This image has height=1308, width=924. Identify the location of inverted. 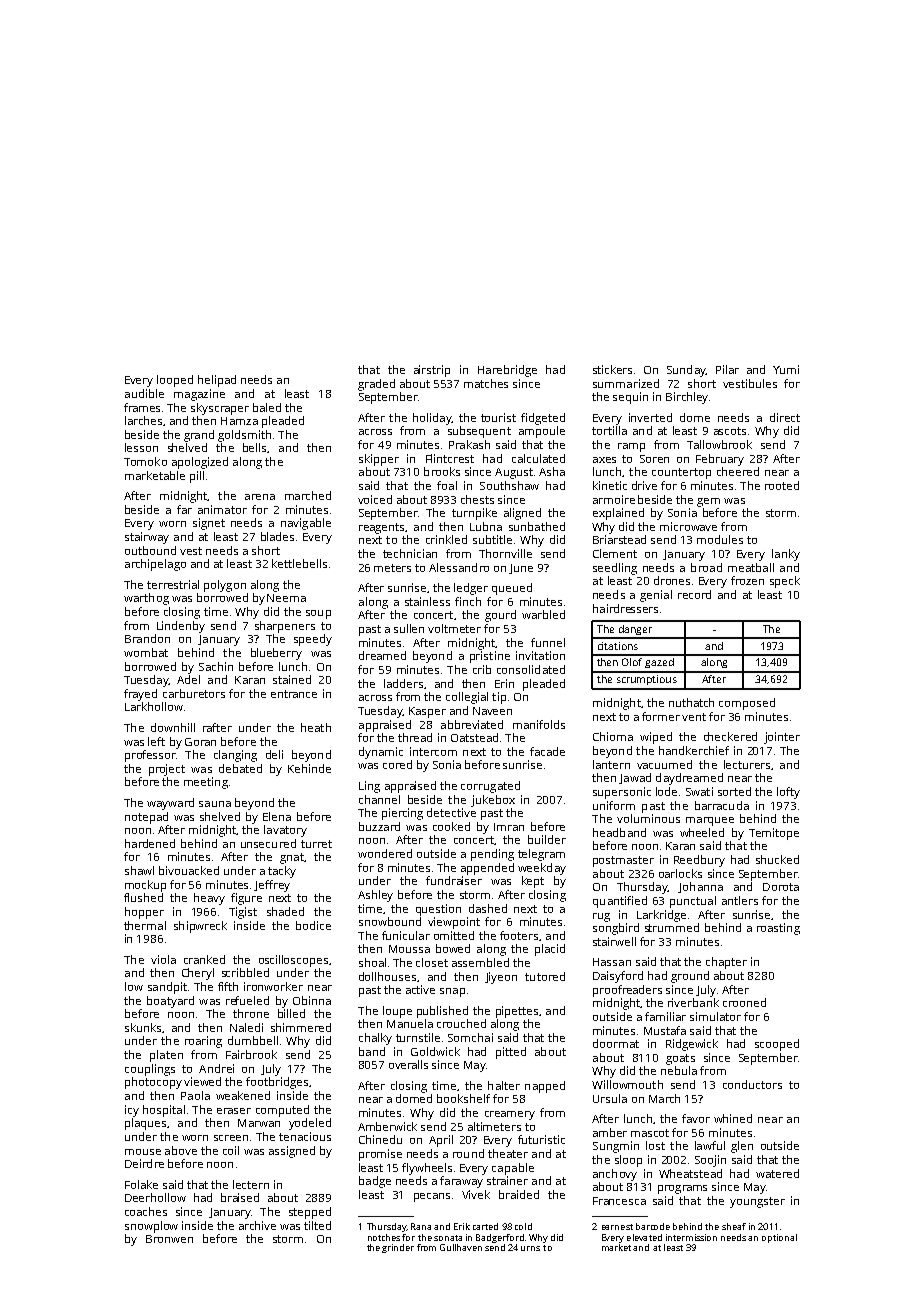
(650, 417).
